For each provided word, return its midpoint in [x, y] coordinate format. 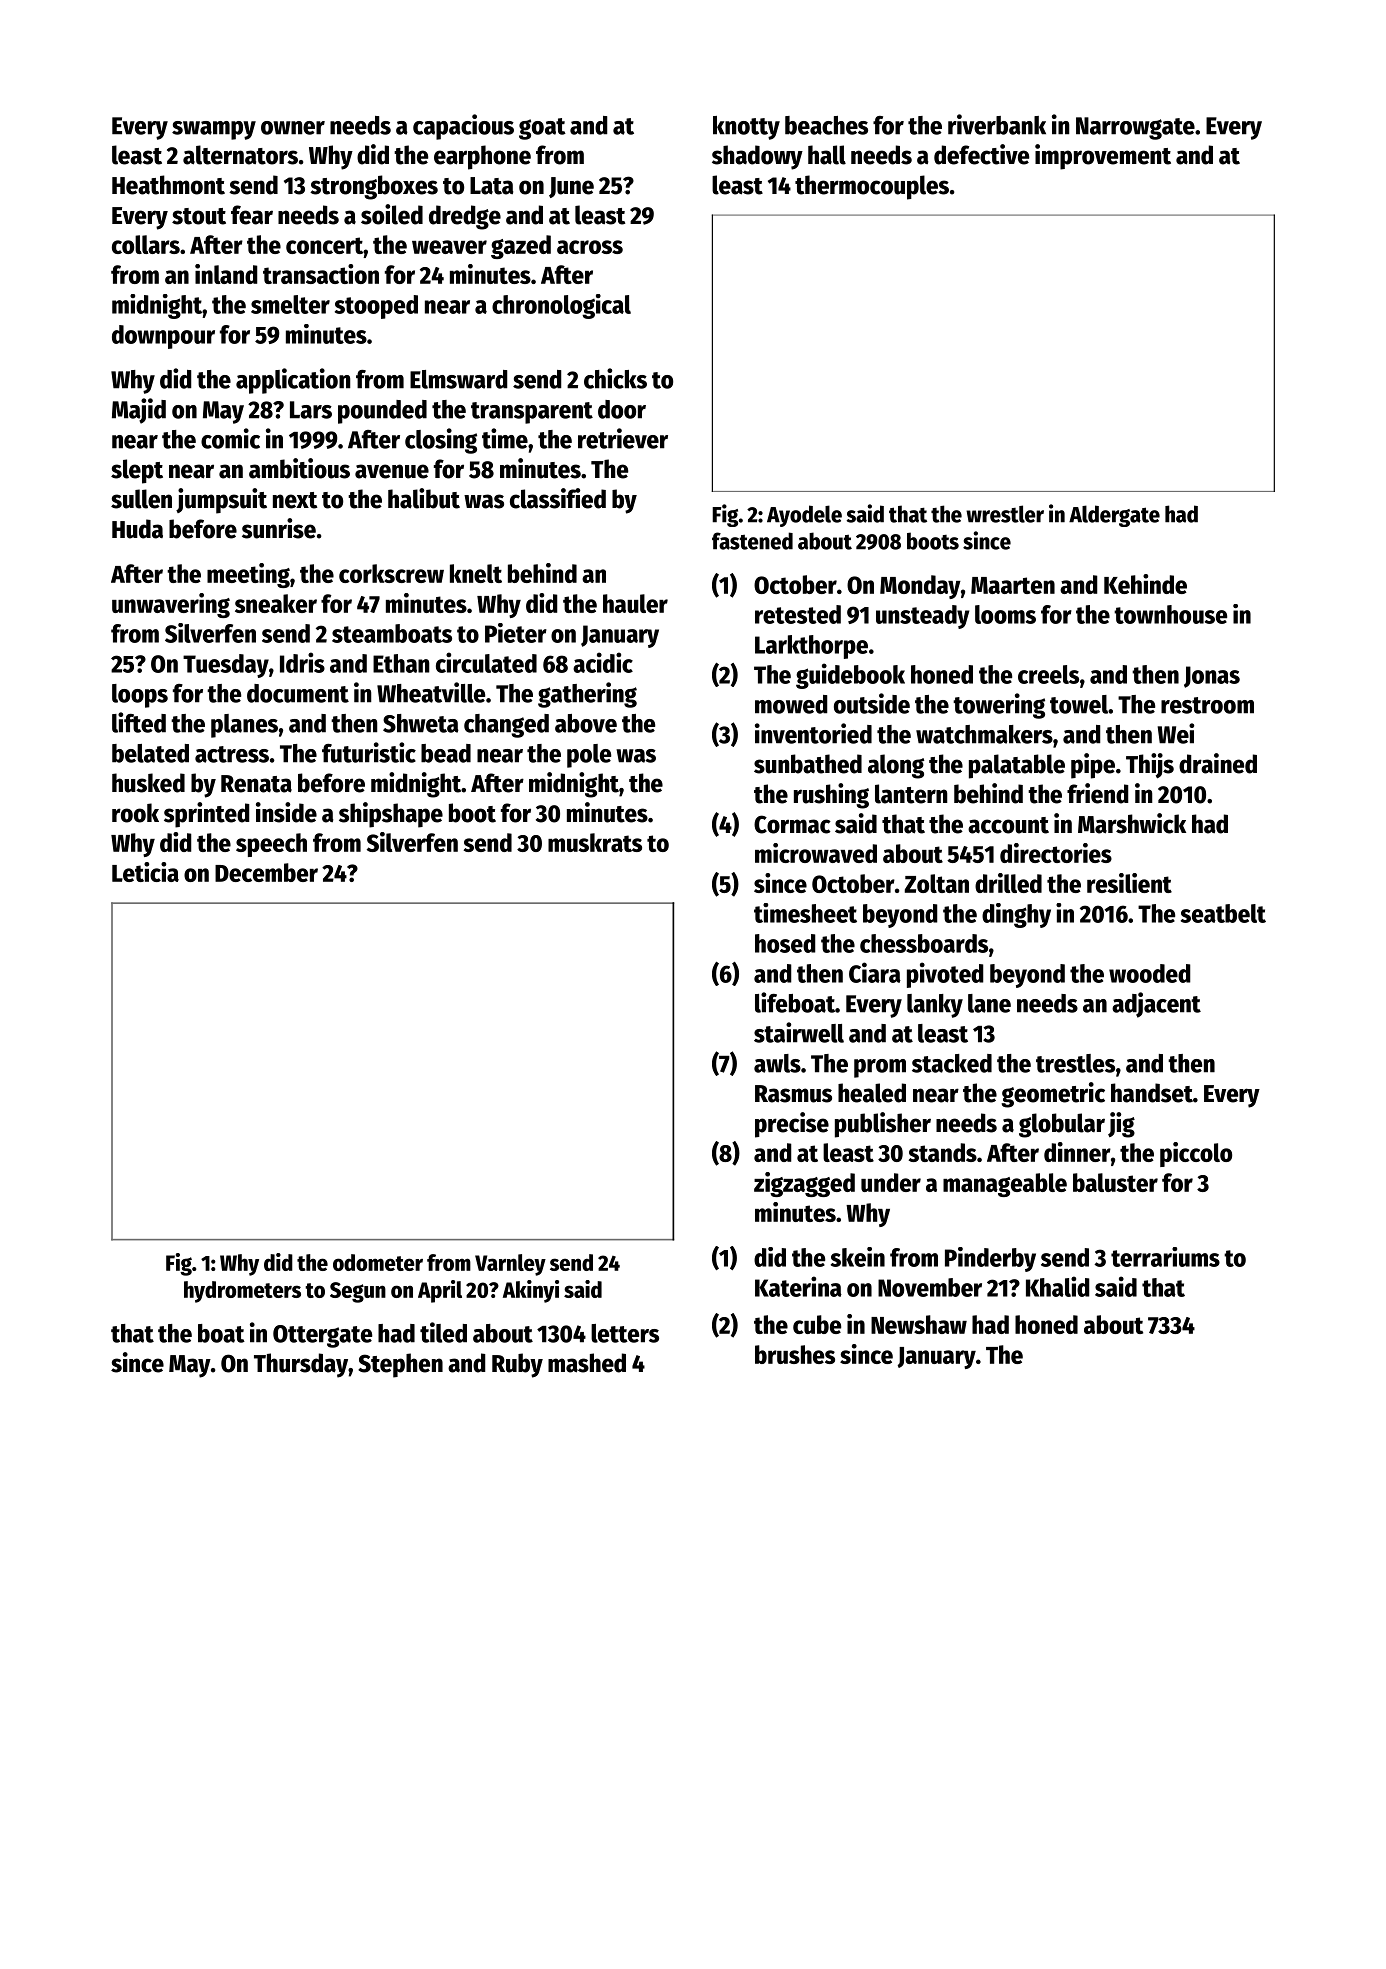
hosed [785, 943]
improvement [1103, 157]
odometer [378, 1262]
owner [293, 128]
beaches [826, 125]
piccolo [1196, 1154]
